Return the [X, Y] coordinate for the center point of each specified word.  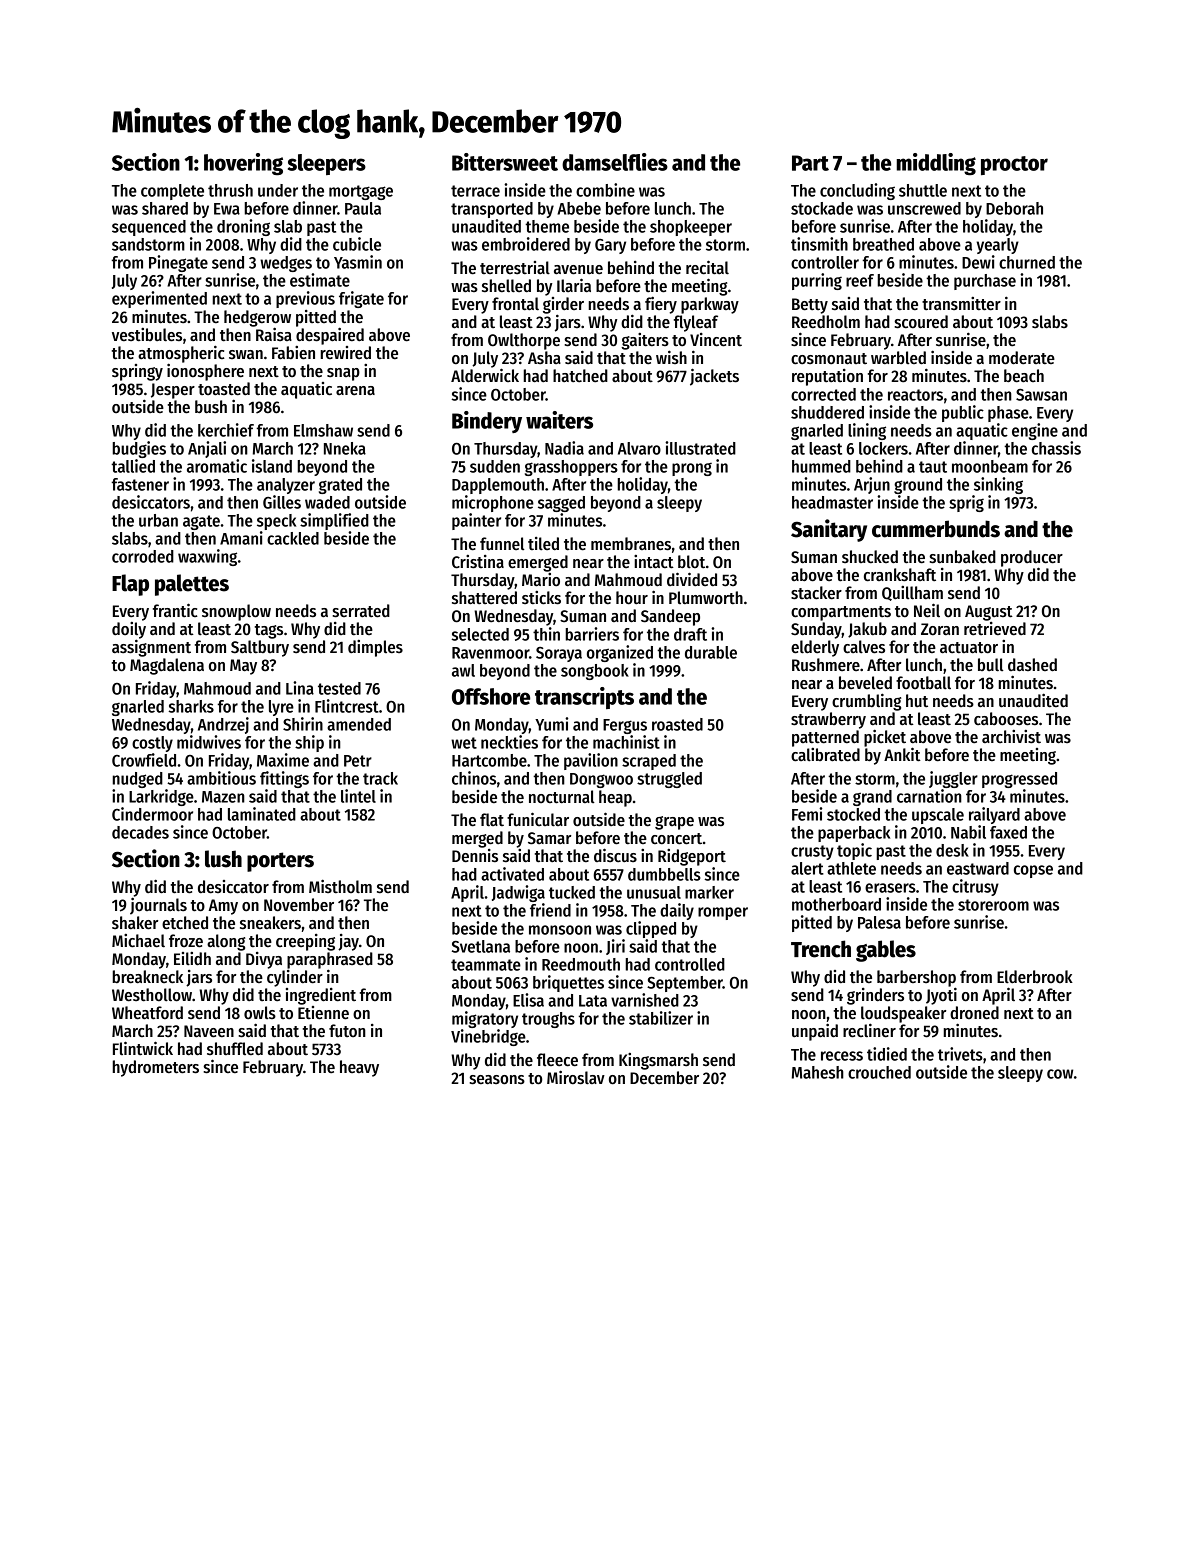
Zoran [940, 629]
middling [936, 164]
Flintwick [143, 1048]
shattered [484, 598]
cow [1060, 1074]
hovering [243, 164]
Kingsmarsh [658, 1061]
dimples [375, 648]
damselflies [615, 162]
